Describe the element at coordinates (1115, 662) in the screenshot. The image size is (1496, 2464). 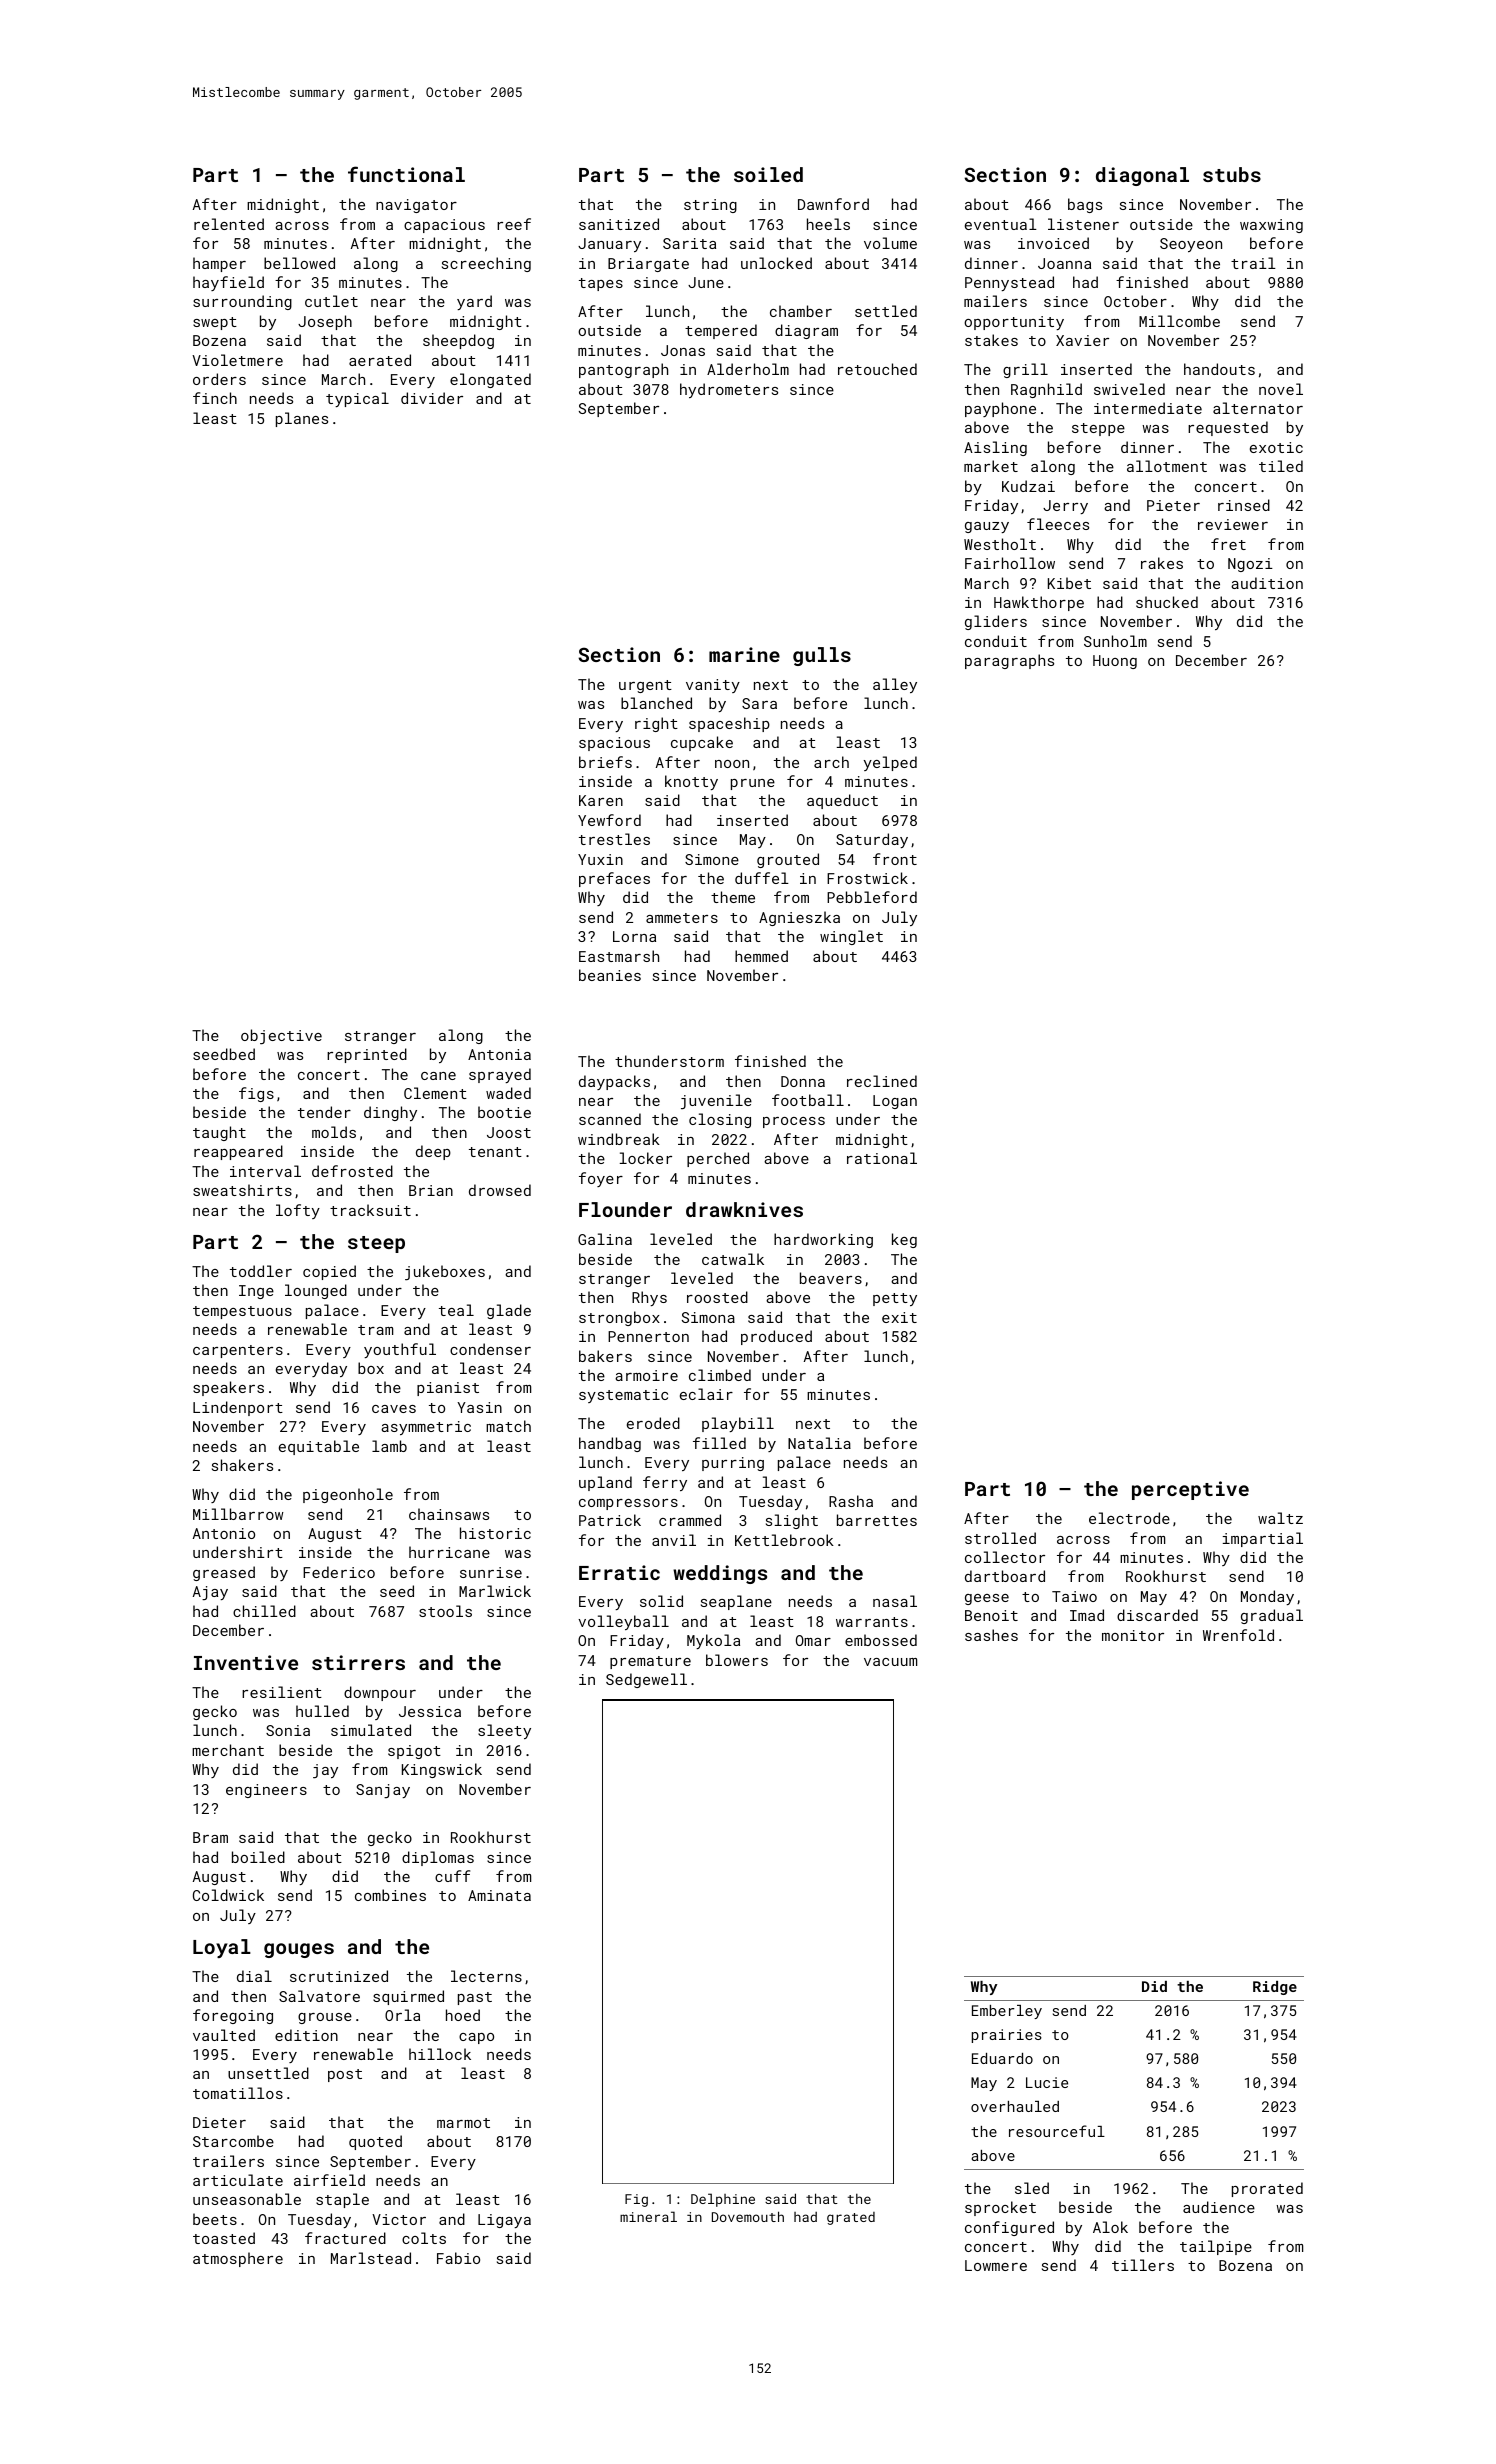
I see `Huong` at that location.
